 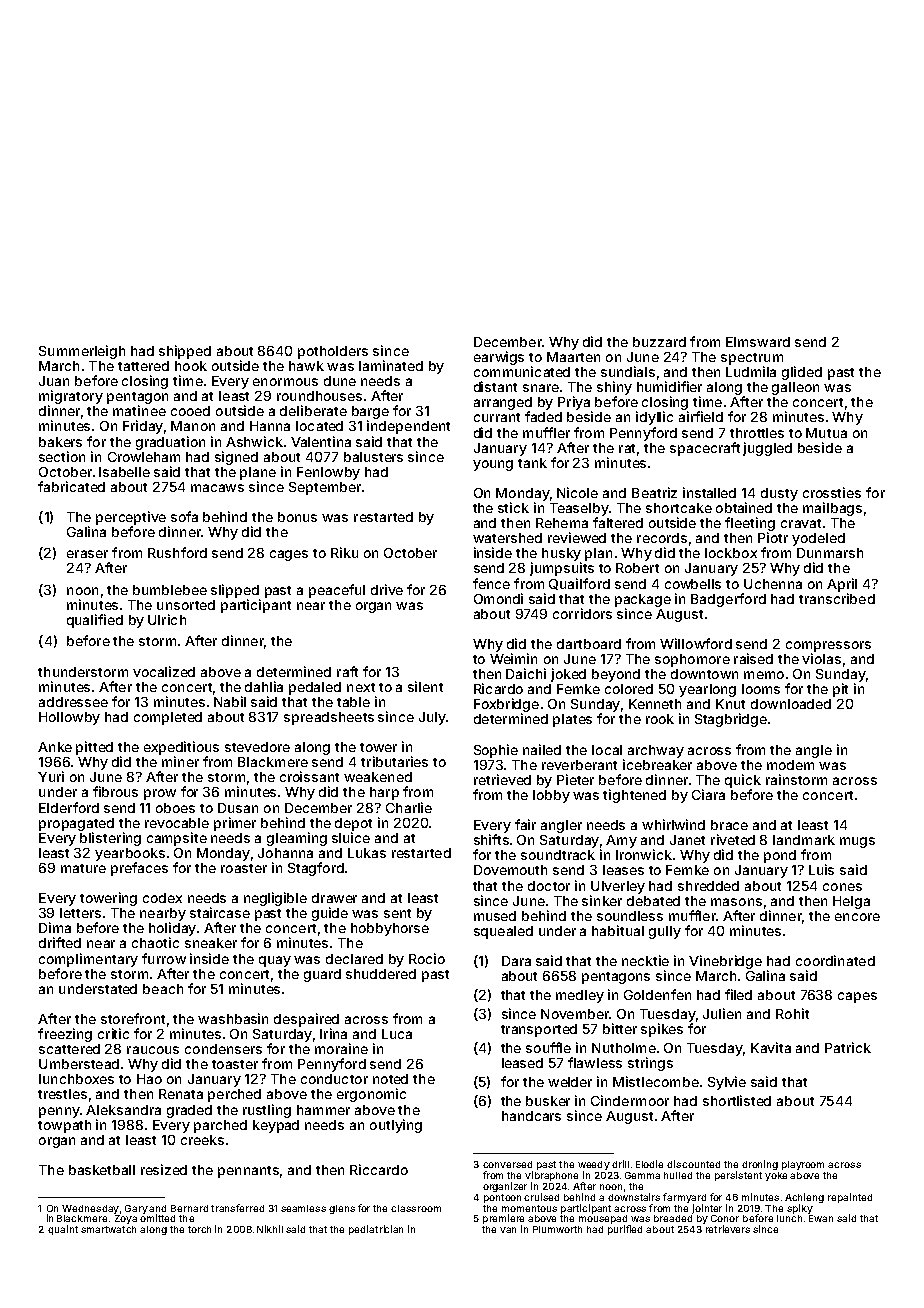 I want to click on watershed, so click(x=507, y=538).
